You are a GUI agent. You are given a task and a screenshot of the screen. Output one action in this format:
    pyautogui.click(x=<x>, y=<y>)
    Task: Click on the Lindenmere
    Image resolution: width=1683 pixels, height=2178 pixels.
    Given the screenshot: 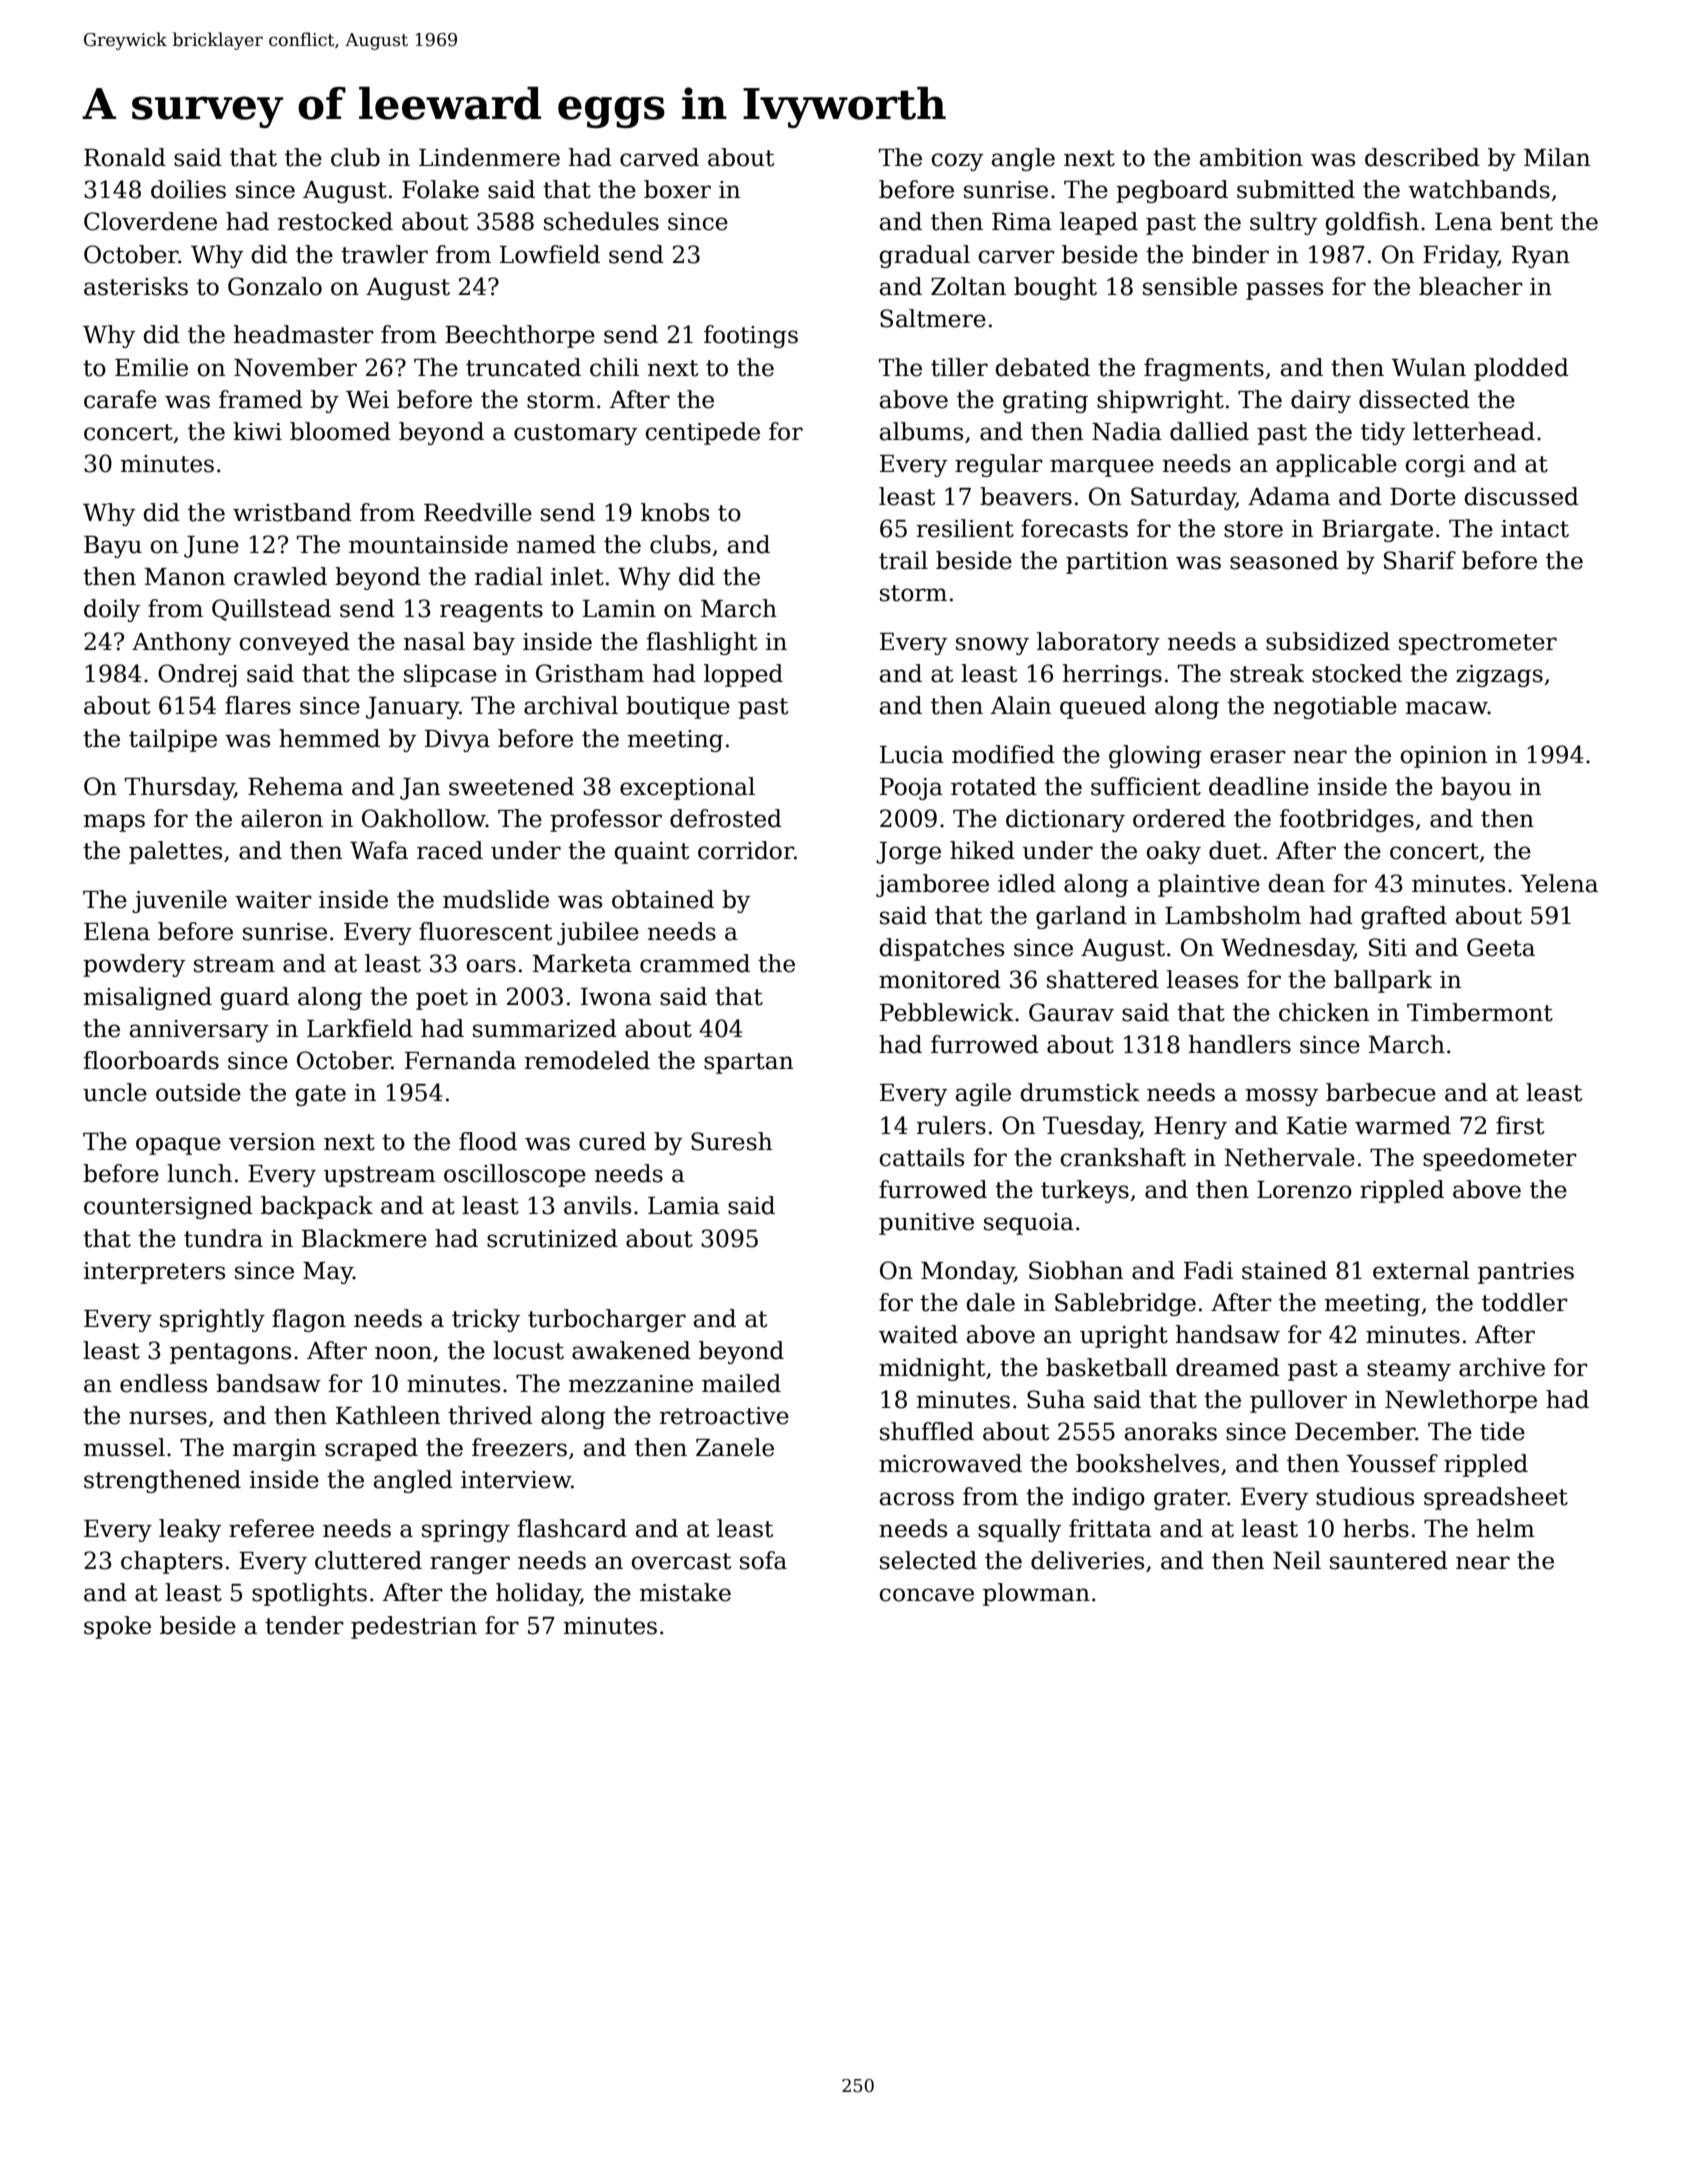 What is the action you would take?
    pyautogui.click(x=489, y=157)
